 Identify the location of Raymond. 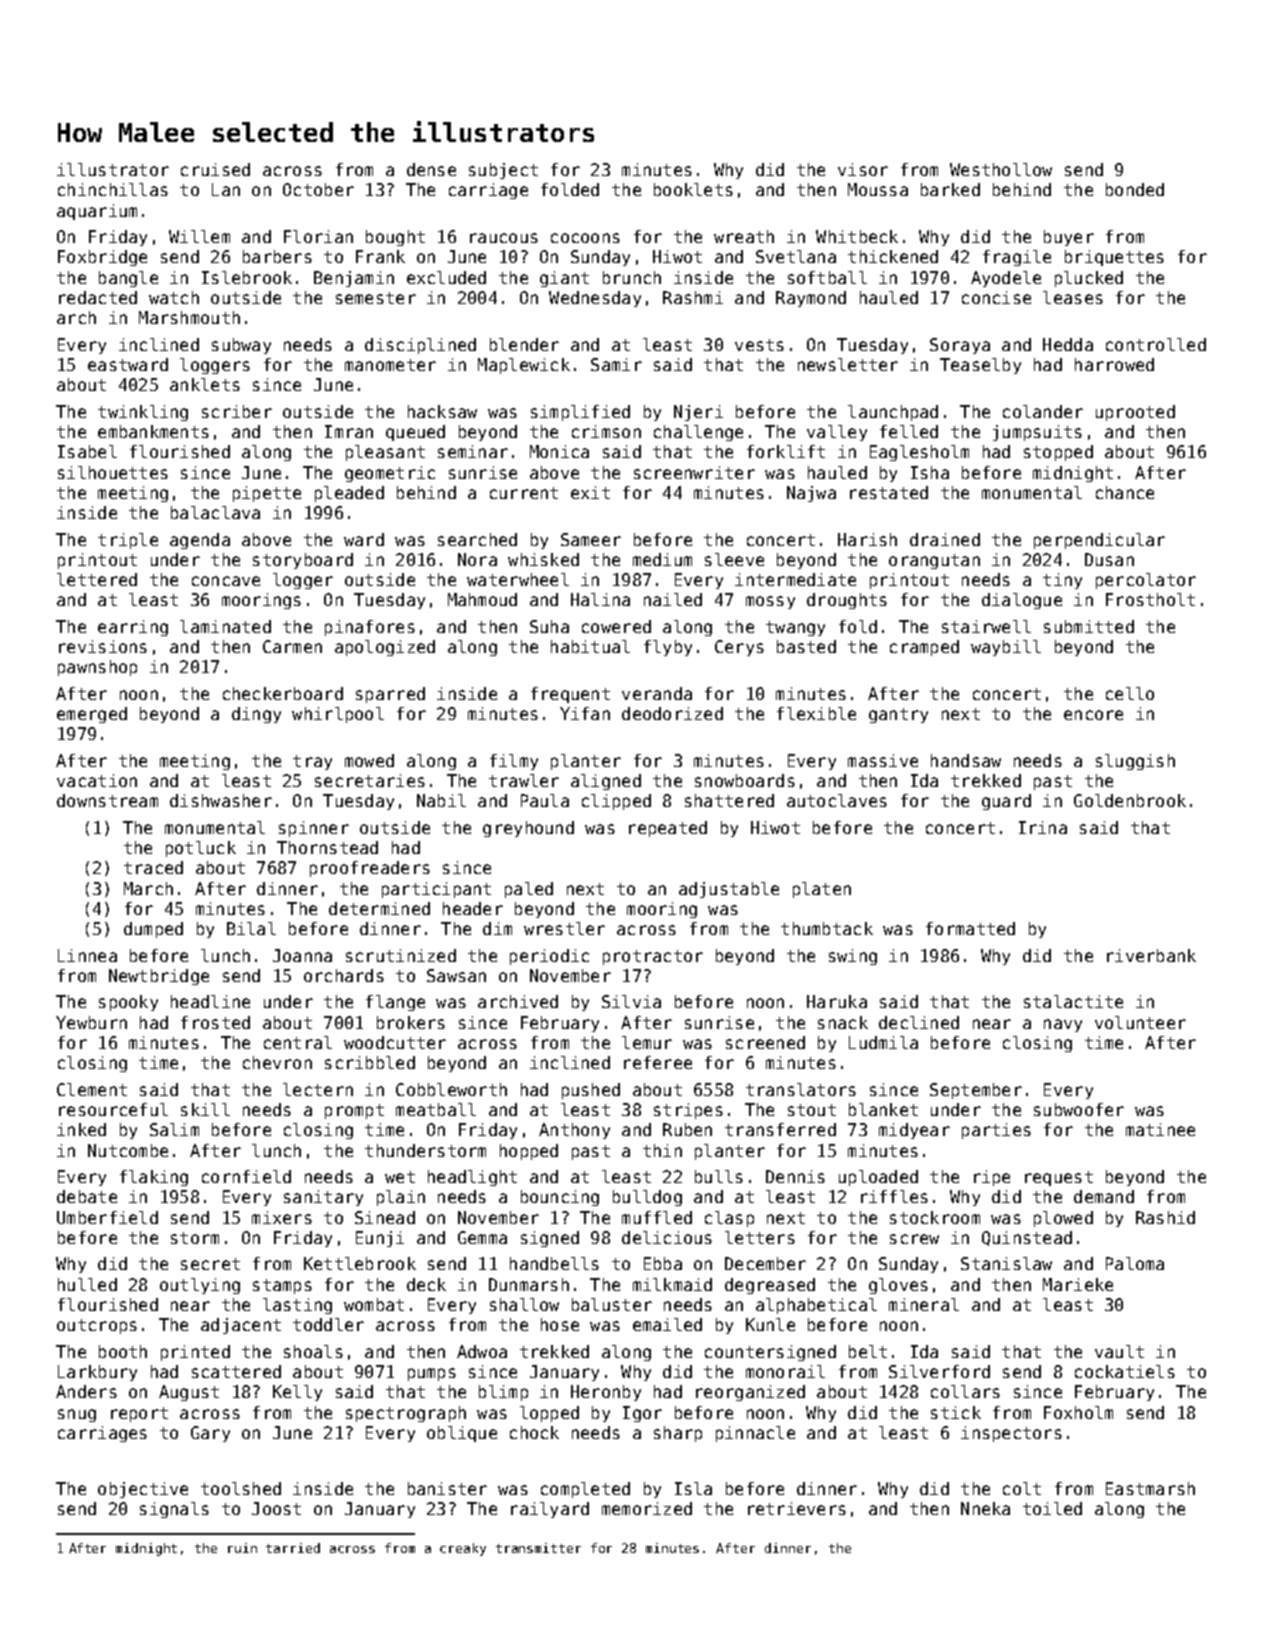
(811, 299).
